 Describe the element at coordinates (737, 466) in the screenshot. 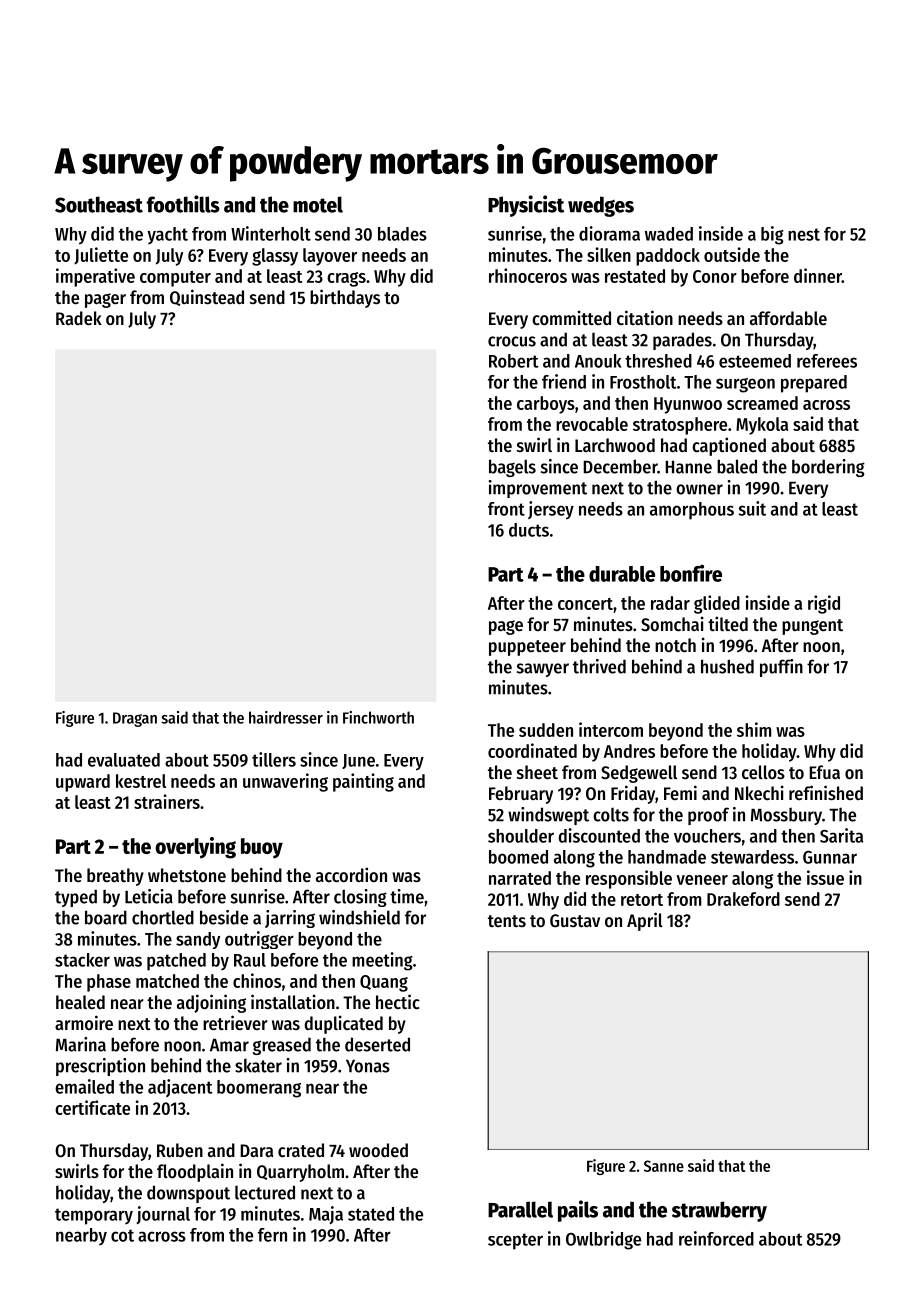

I see `baled` at that location.
